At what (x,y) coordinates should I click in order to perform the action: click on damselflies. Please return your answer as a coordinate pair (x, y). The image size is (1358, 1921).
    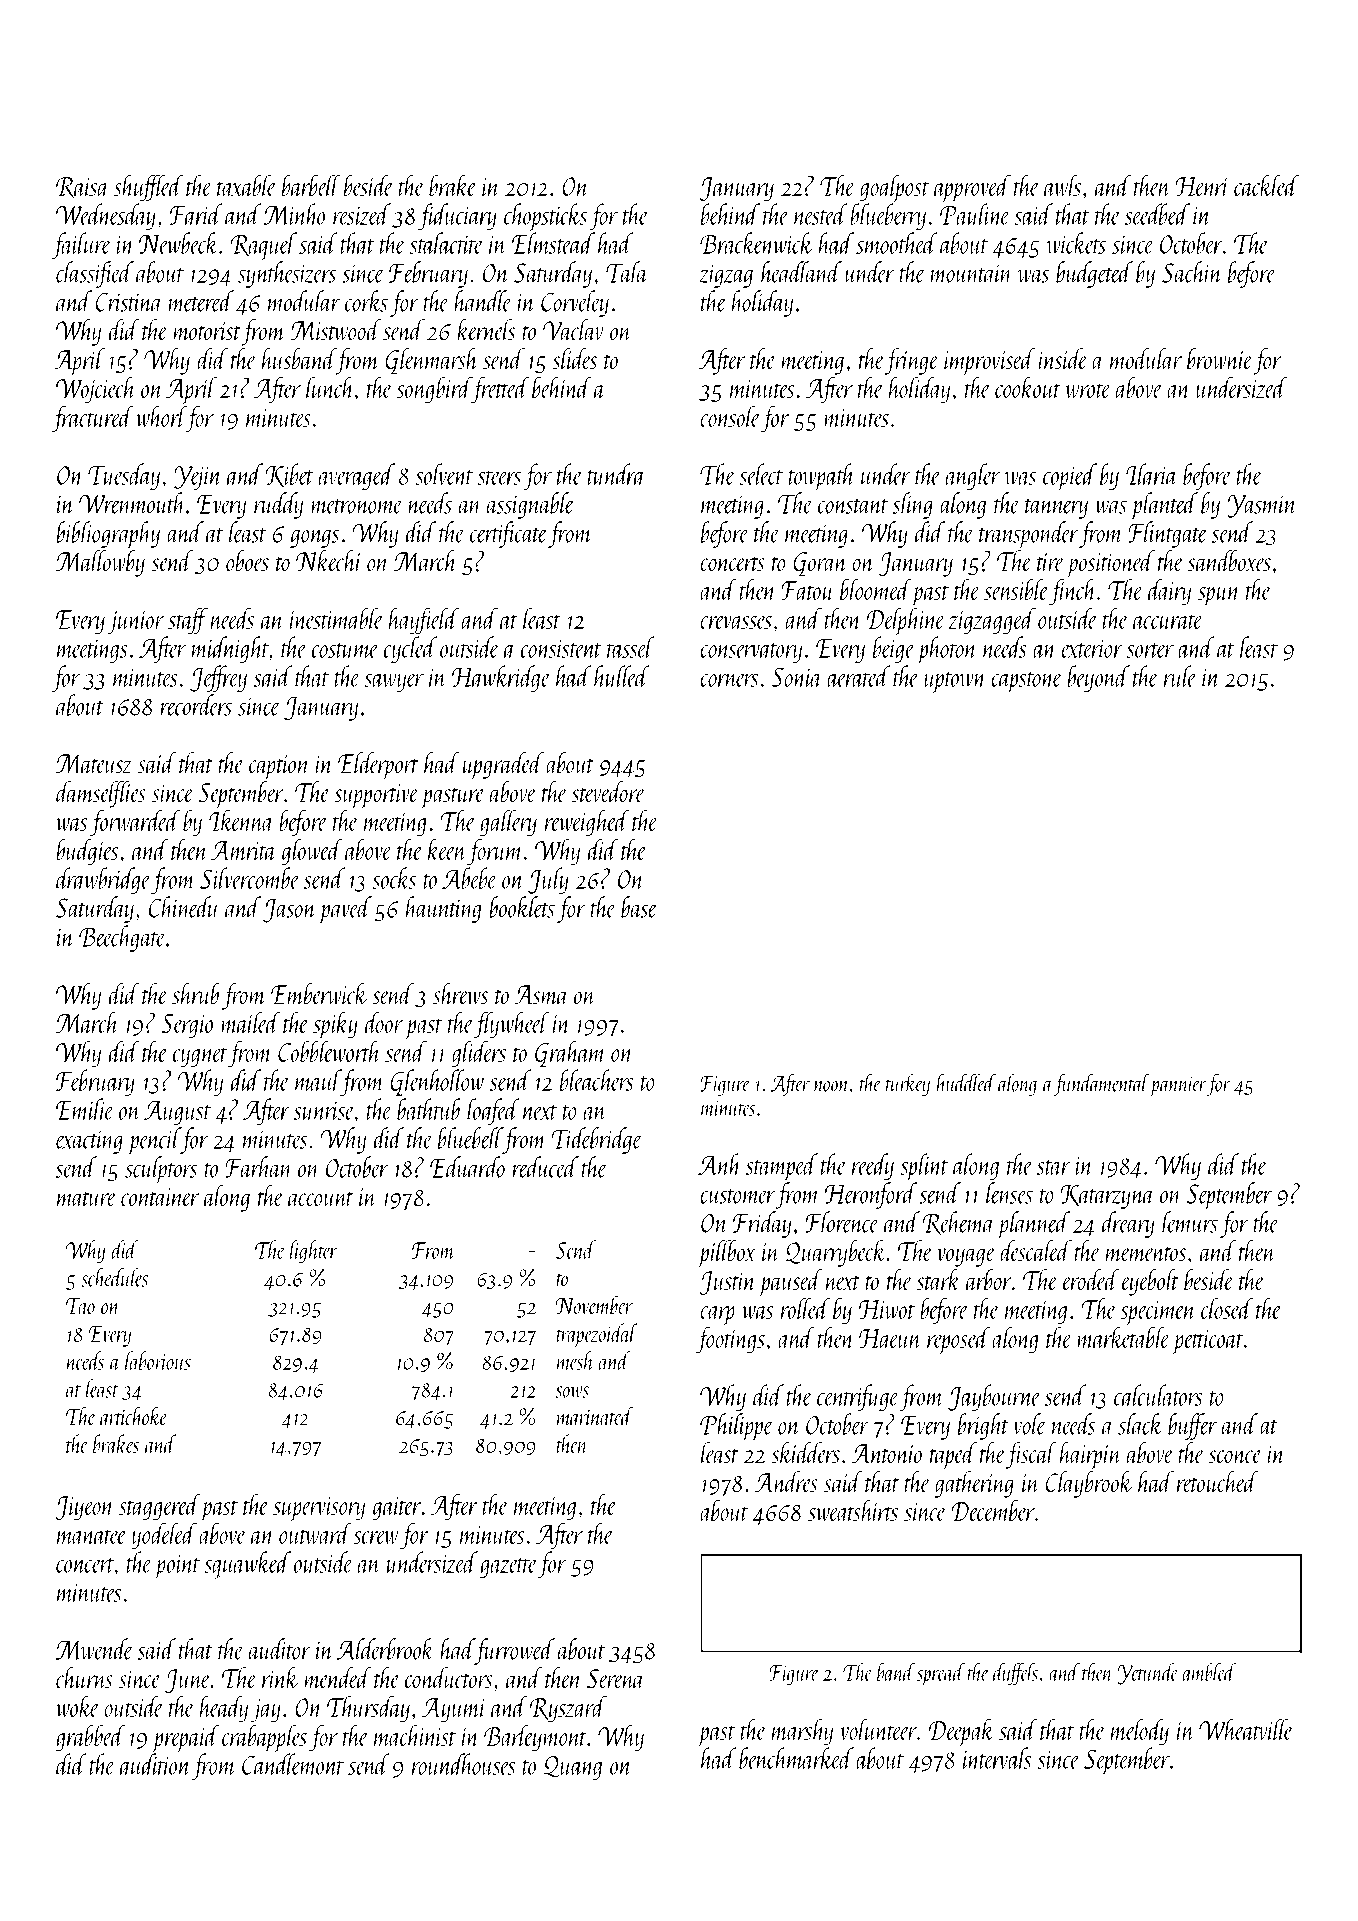
    Looking at the image, I should click on (101, 794).
